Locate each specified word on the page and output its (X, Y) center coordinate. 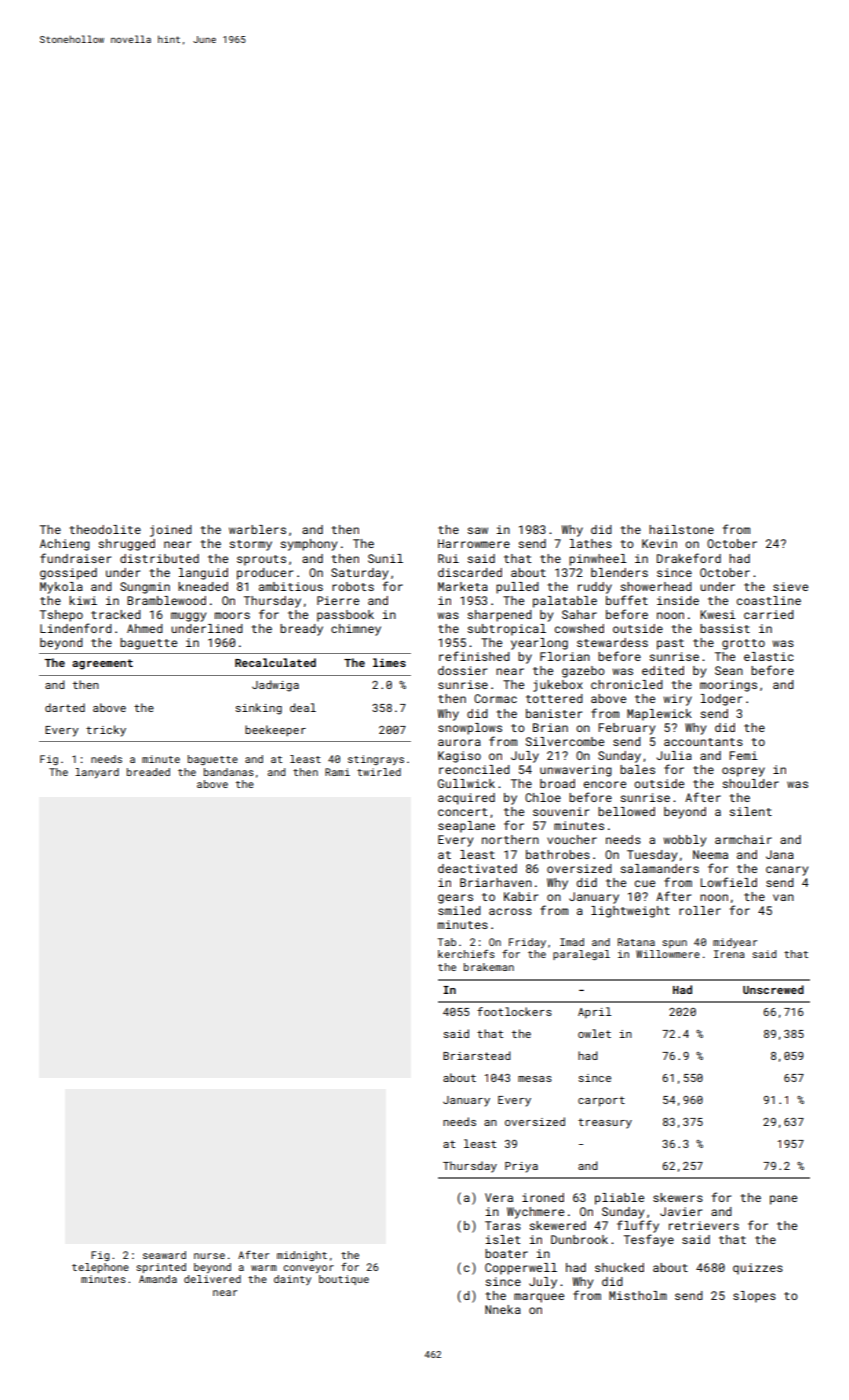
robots (353, 586)
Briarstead (477, 1055)
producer (265, 574)
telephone (100, 1268)
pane (783, 1200)
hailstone (681, 529)
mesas (535, 1079)
